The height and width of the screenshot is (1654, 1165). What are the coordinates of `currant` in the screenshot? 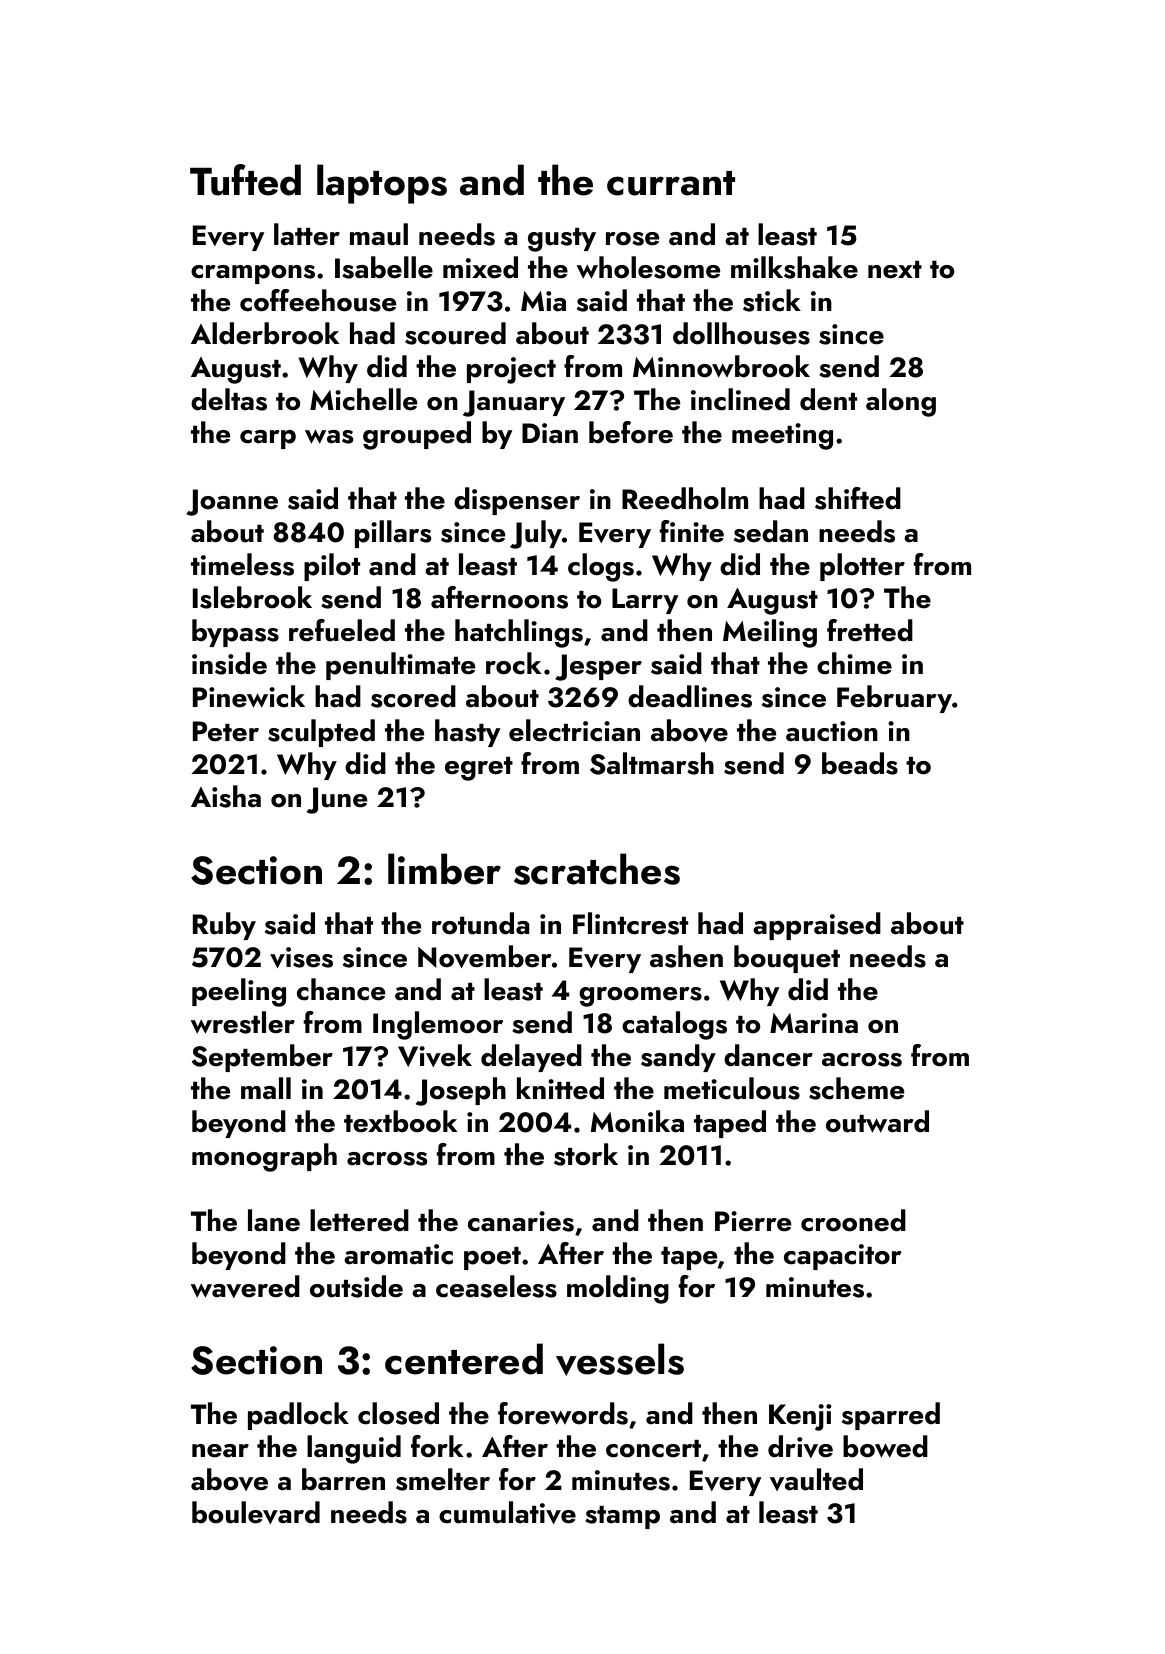 It's located at (671, 183).
